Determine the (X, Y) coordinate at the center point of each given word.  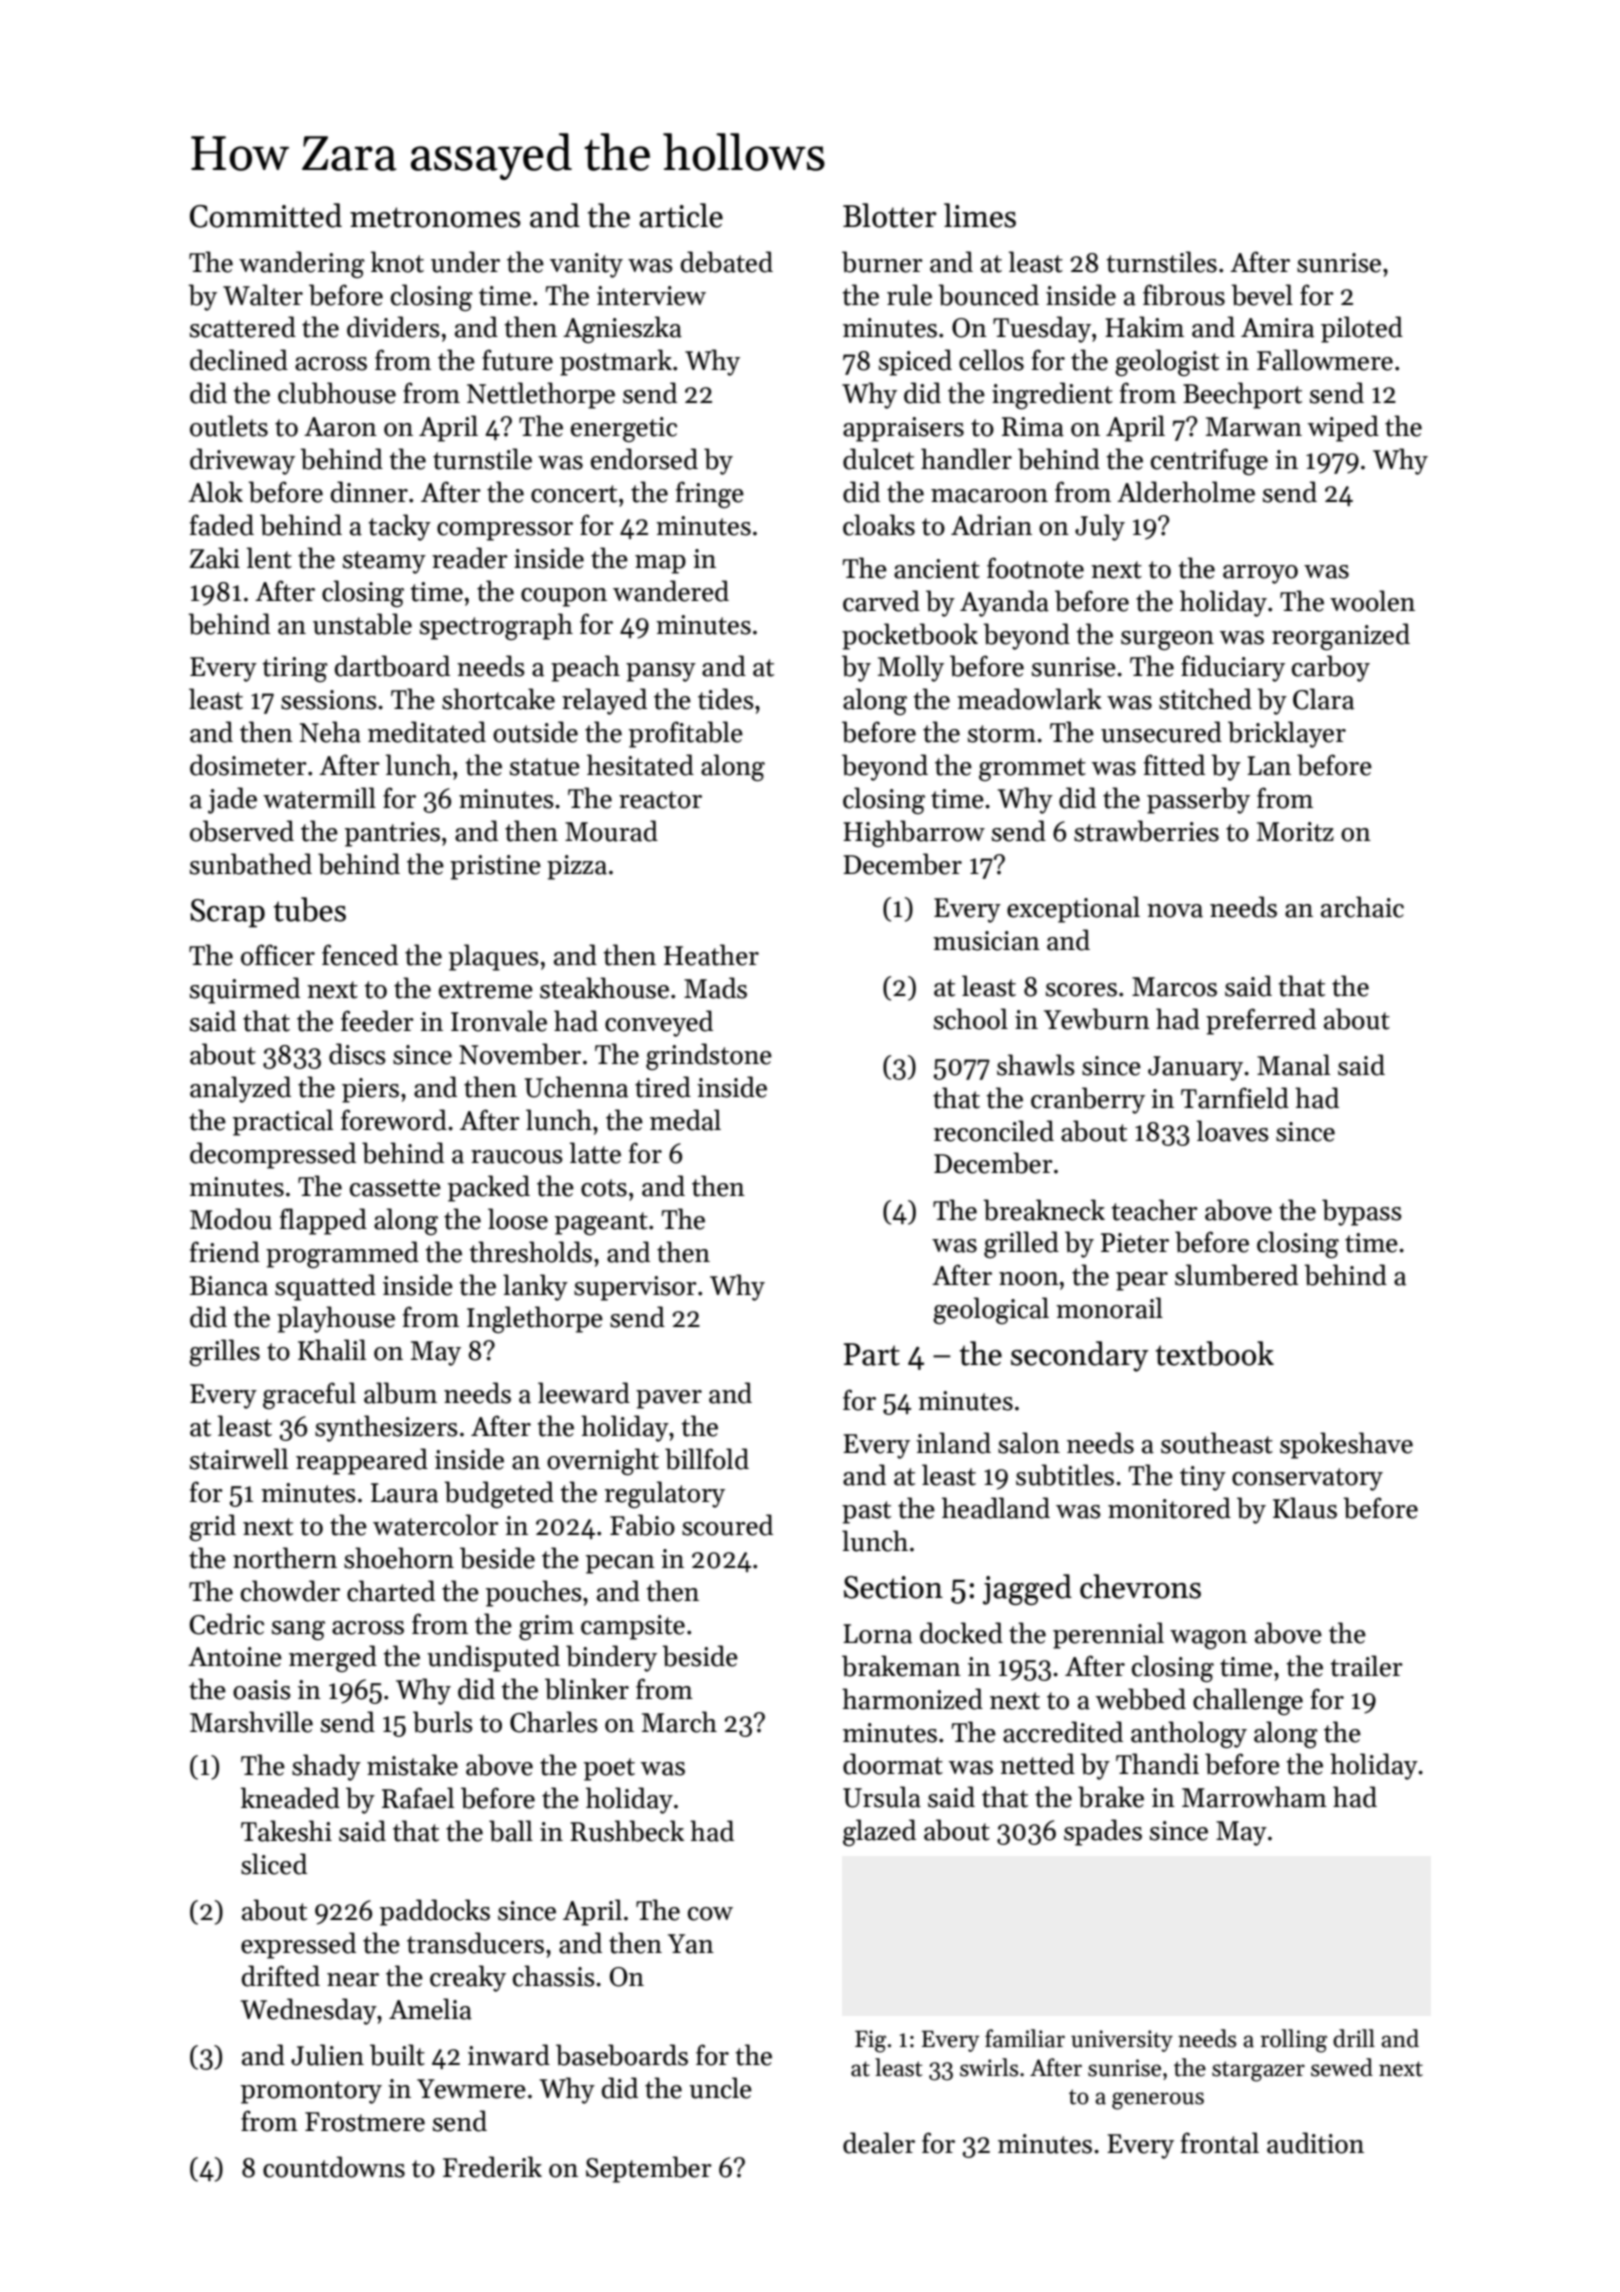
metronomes (435, 217)
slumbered (1236, 1275)
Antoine (235, 1657)
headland (996, 1508)
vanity (586, 265)
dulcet (878, 459)
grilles (224, 1352)
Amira (1277, 328)
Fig (870, 2041)
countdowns (334, 2167)
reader (470, 558)
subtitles (1065, 1475)
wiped (1343, 428)
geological (991, 1310)
